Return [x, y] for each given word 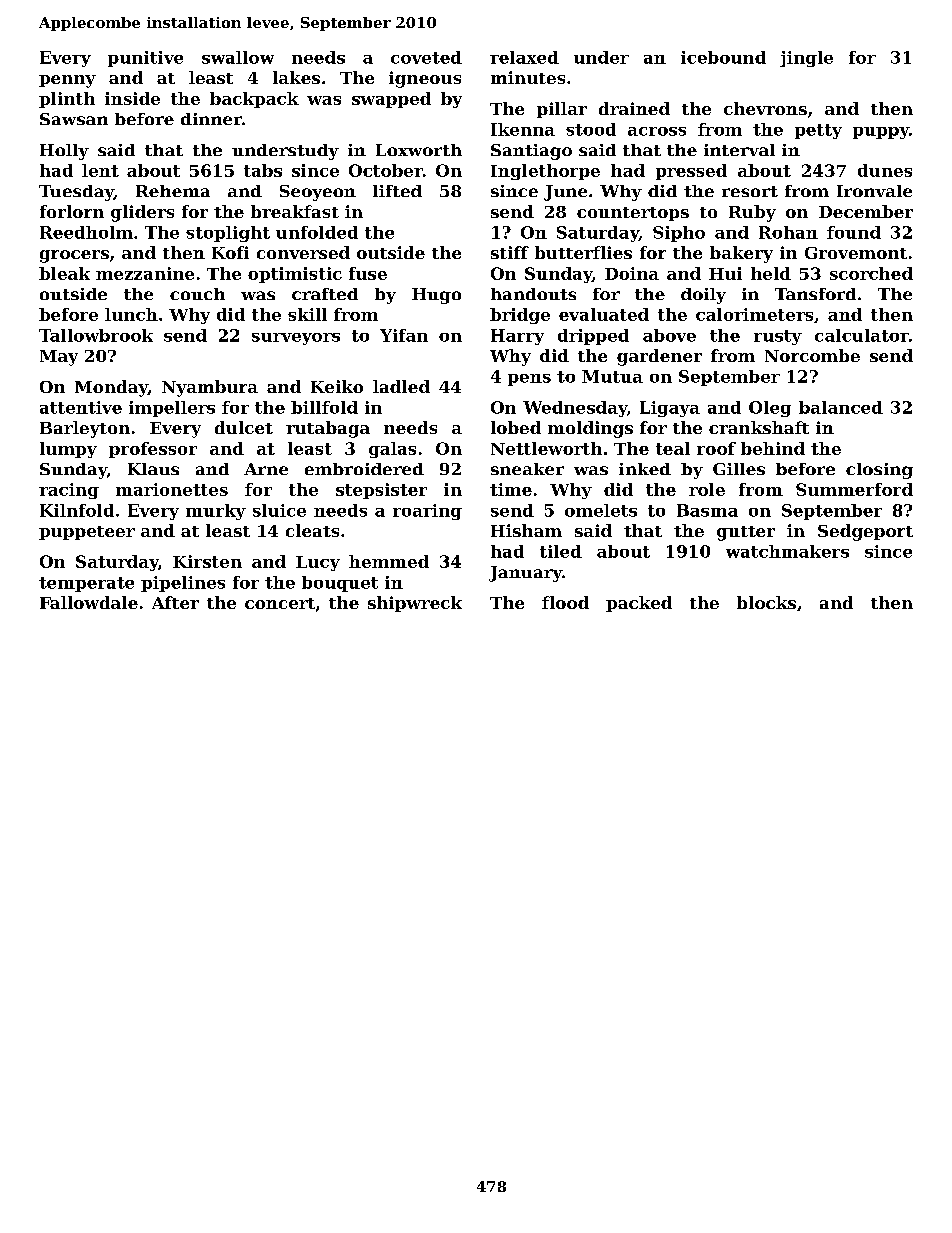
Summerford [854, 489]
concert [280, 603]
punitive [145, 59]
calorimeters [754, 314]
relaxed [524, 57]
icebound [723, 57]
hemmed [389, 561]
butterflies [583, 252]
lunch [131, 314]
